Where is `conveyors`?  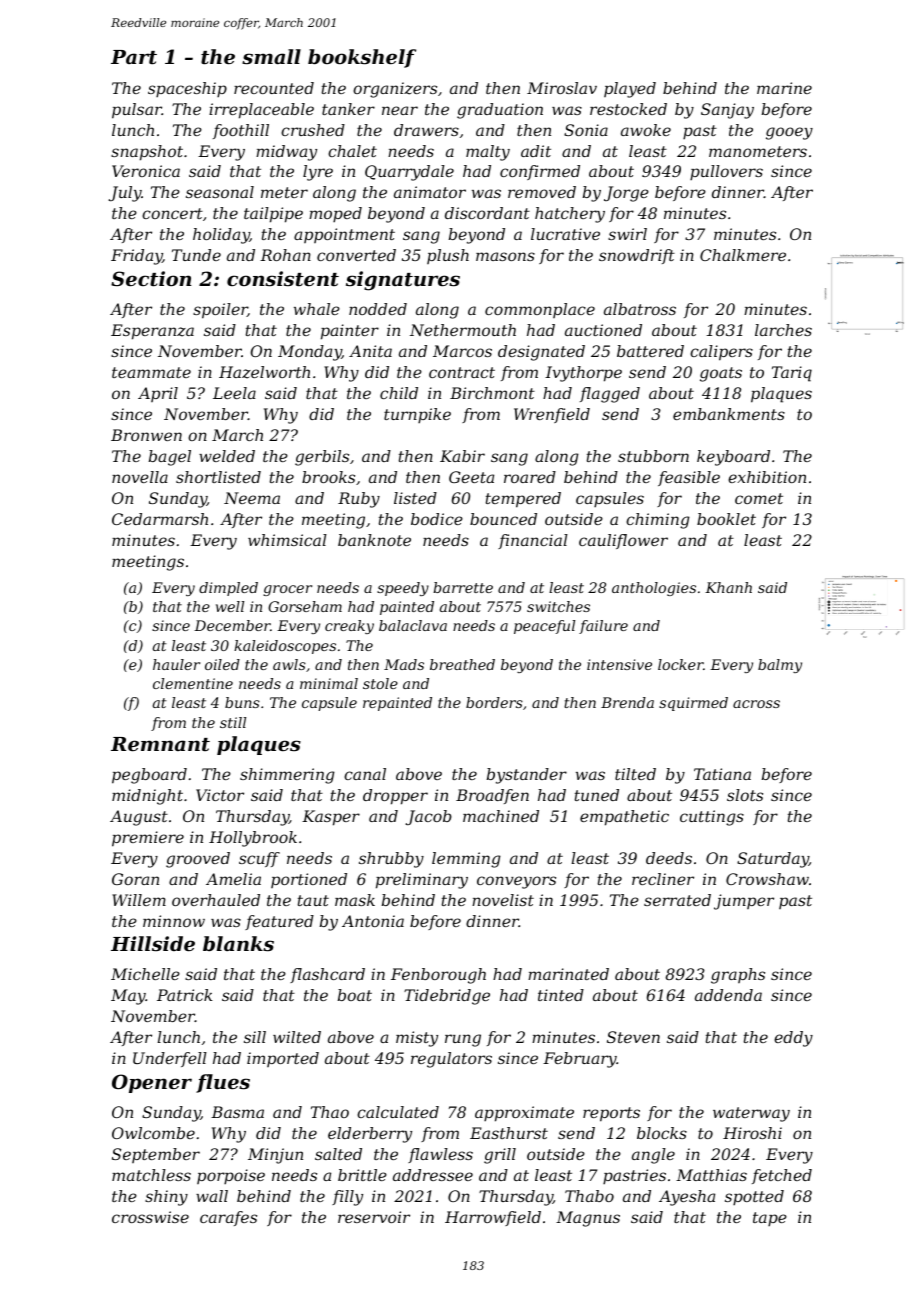 conveyors is located at coordinates (516, 882).
